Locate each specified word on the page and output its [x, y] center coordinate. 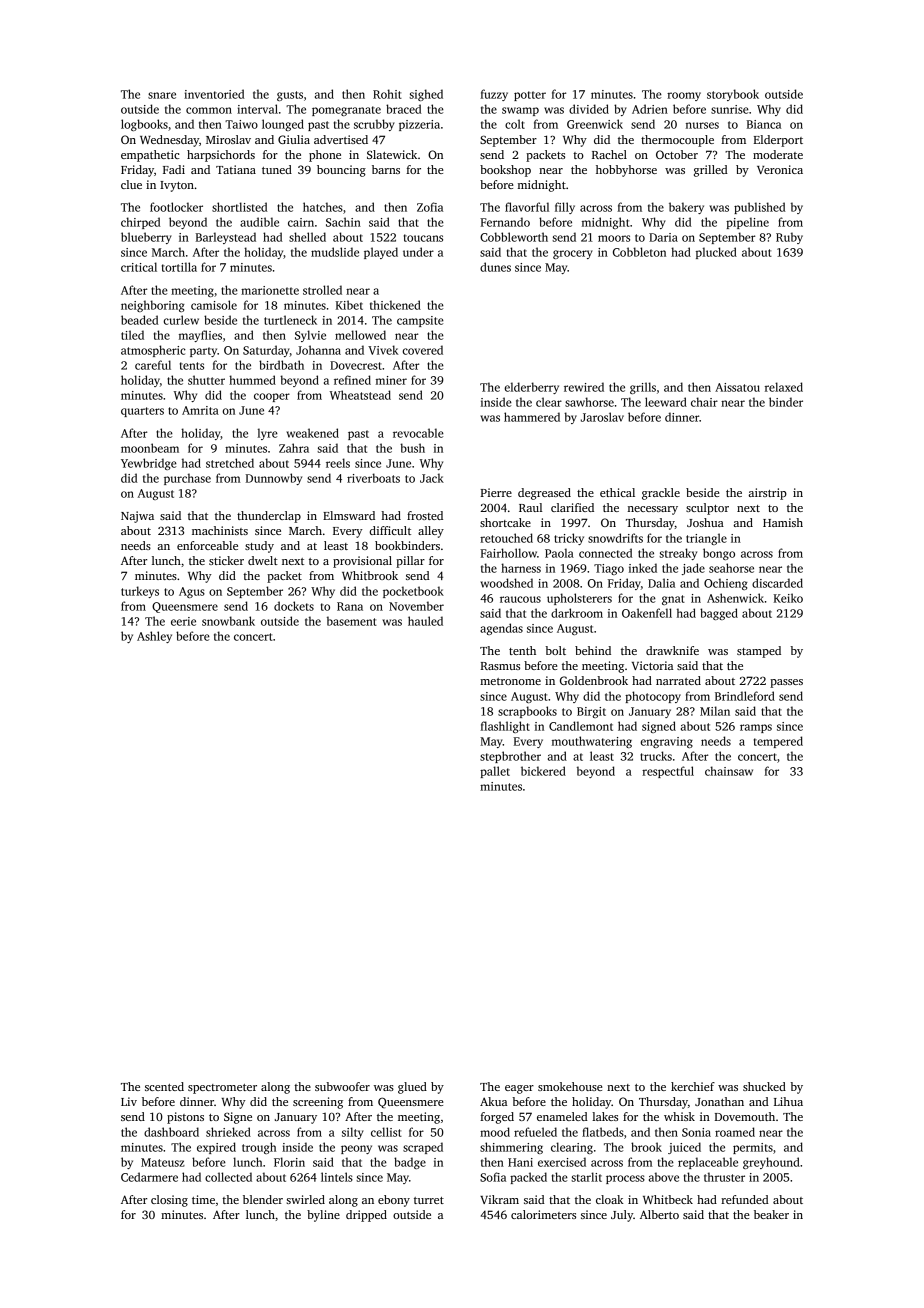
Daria [663, 237]
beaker [771, 1214]
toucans [423, 238]
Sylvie [310, 336]
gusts [290, 96]
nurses [702, 125]
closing [169, 1201]
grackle [661, 494]
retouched [506, 538]
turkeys [140, 592]
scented [164, 1086]
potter [530, 96]
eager [519, 1089]
